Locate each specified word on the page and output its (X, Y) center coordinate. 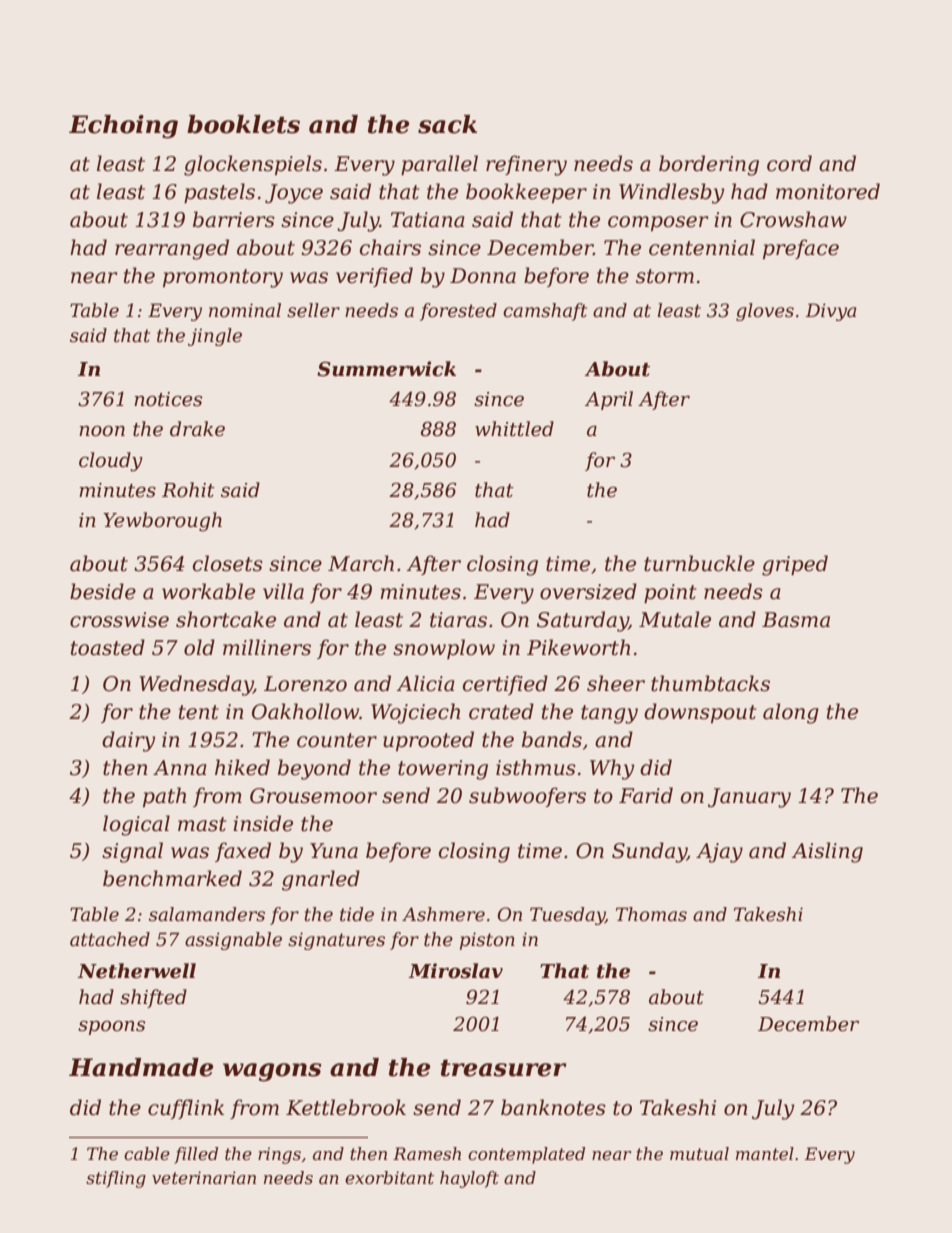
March (361, 563)
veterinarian (204, 1177)
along (791, 713)
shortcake (226, 619)
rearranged (172, 249)
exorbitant (389, 1177)
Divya (830, 312)
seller (313, 310)
